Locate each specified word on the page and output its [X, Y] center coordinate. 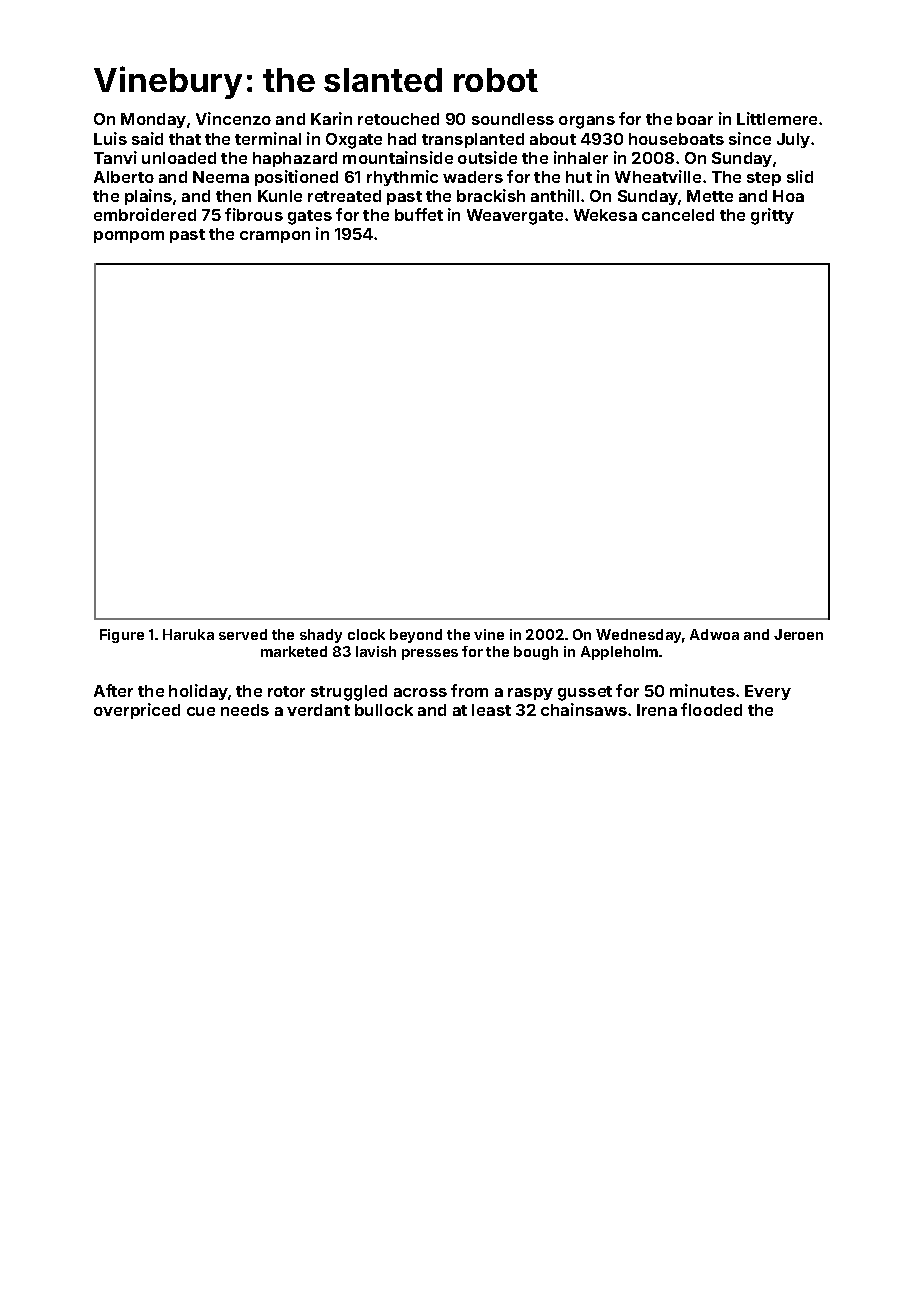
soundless [513, 119]
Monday [153, 120]
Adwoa [714, 634]
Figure [122, 636]
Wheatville [658, 176]
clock [366, 634]
